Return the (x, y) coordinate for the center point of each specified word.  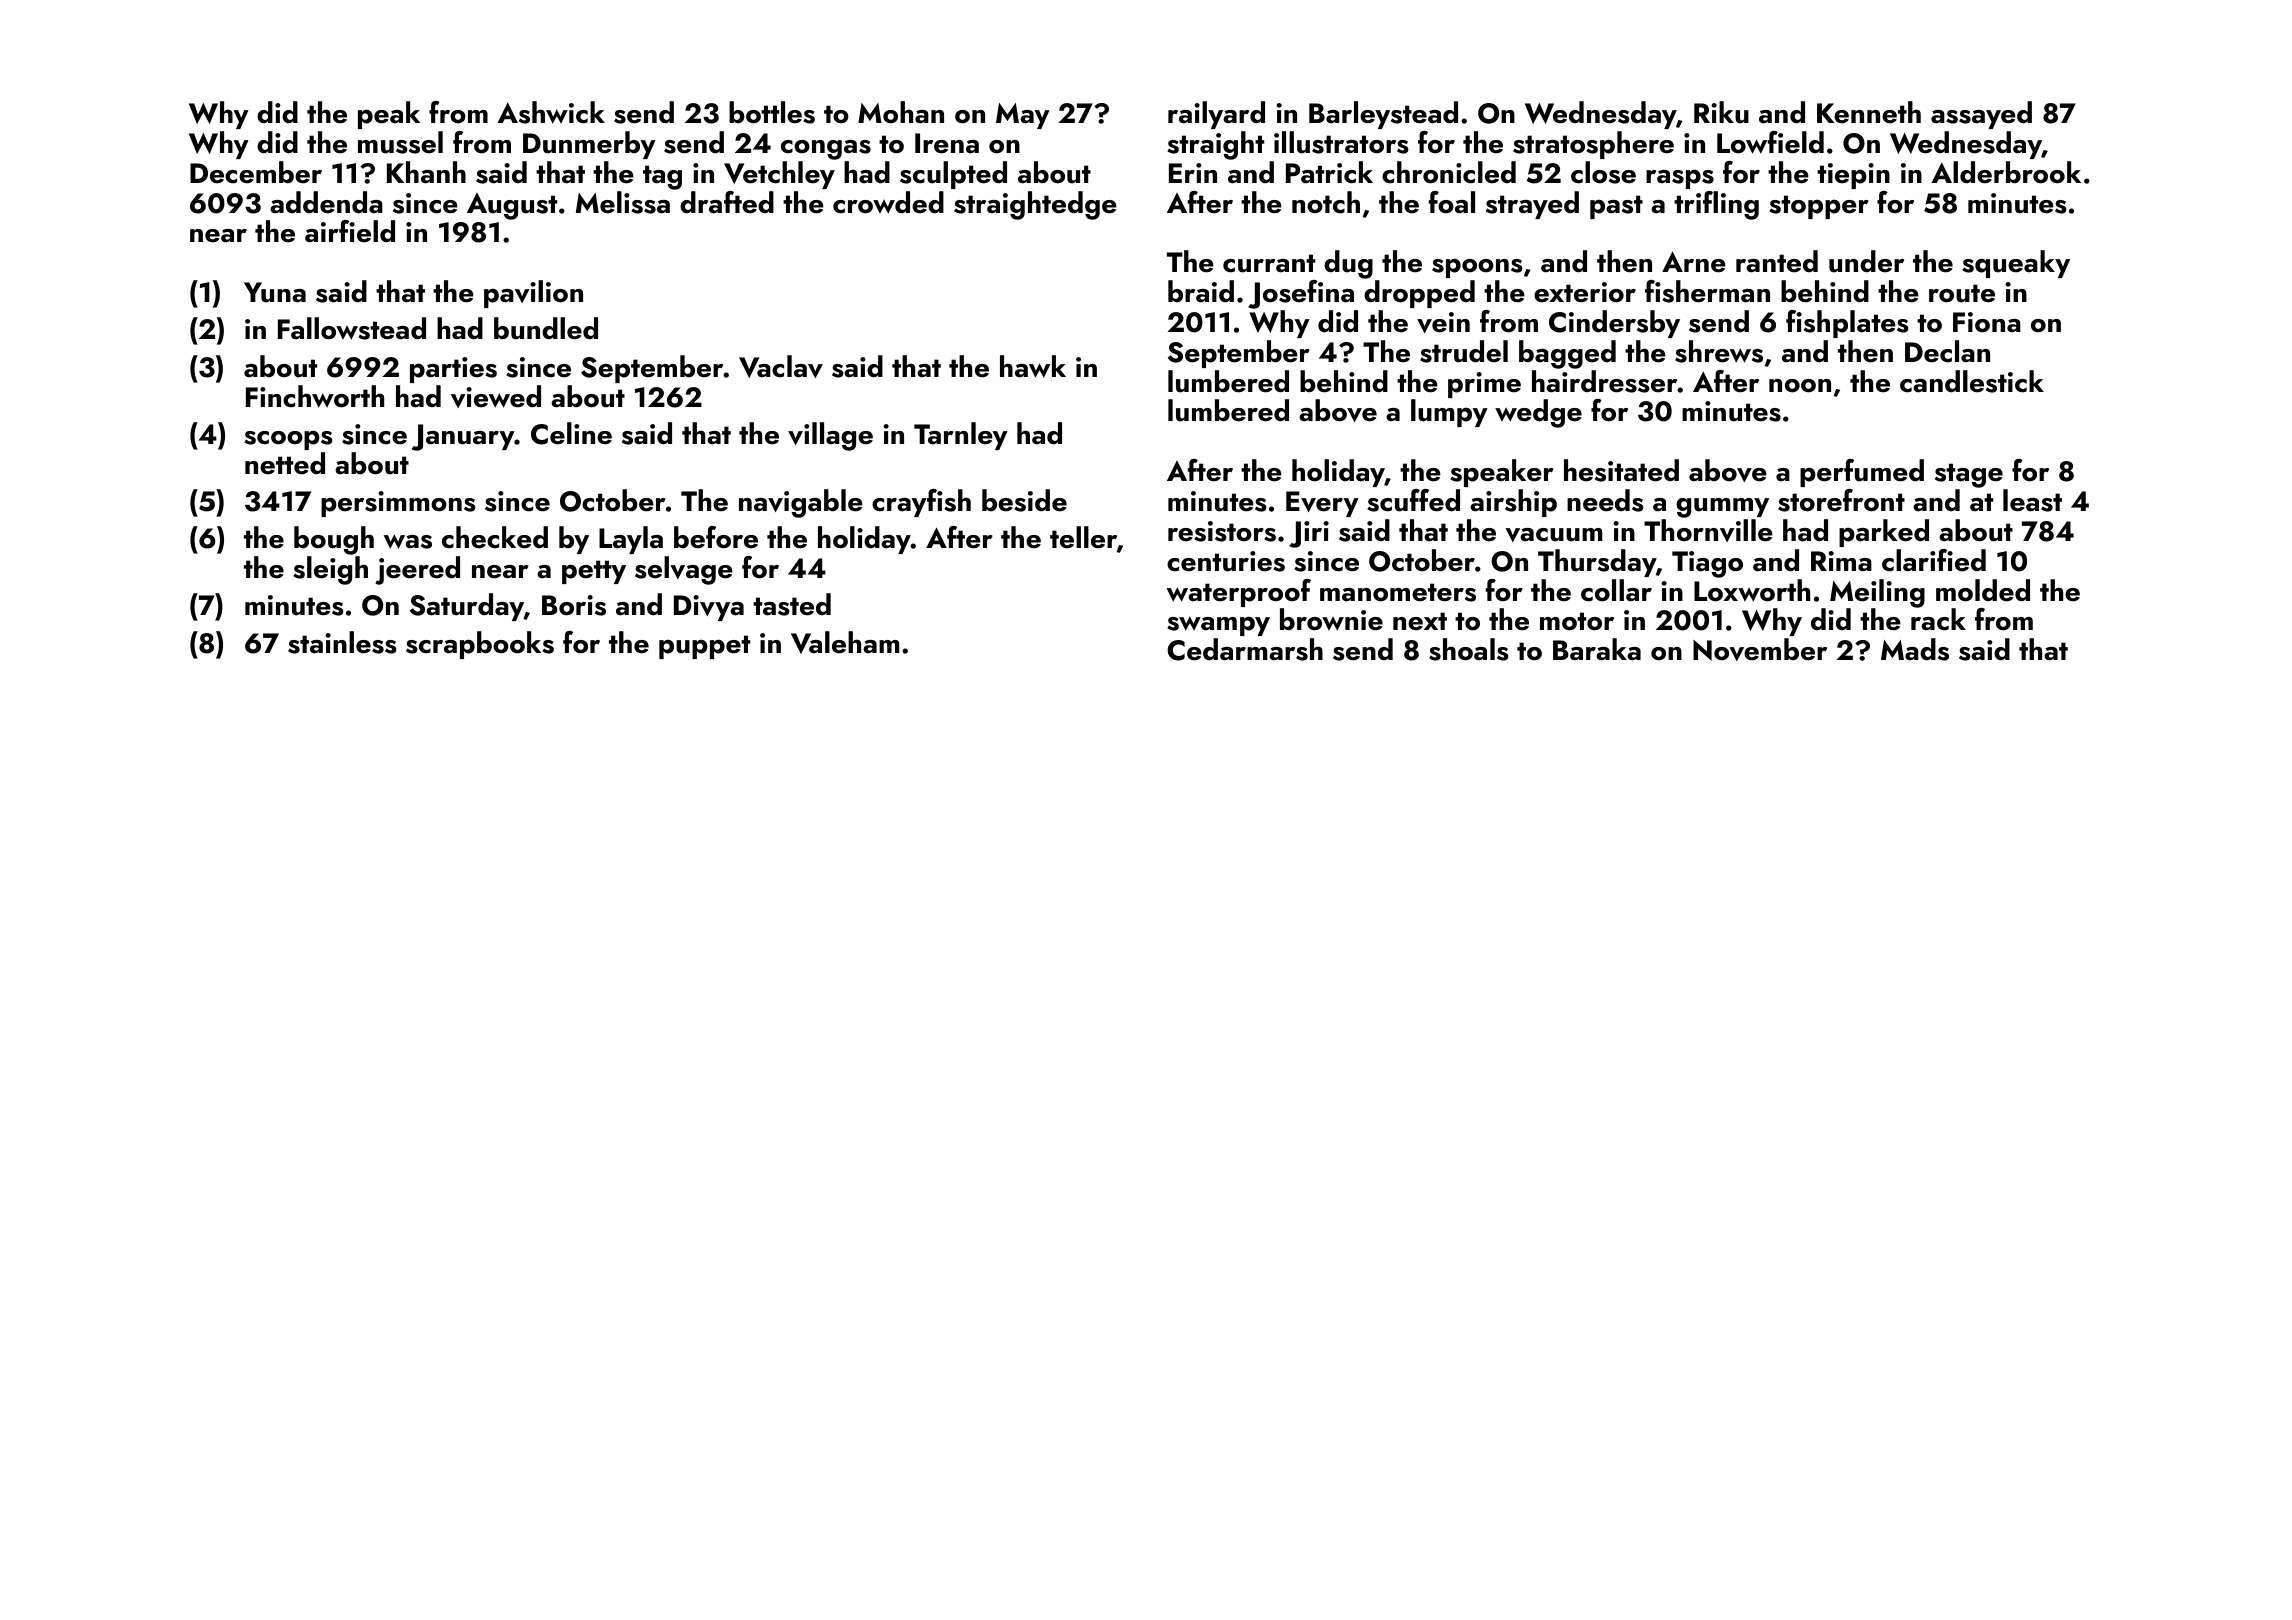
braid (1201, 291)
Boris (574, 605)
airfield (350, 231)
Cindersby (1614, 324)
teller (1083, 537)
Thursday (1597, 563)
